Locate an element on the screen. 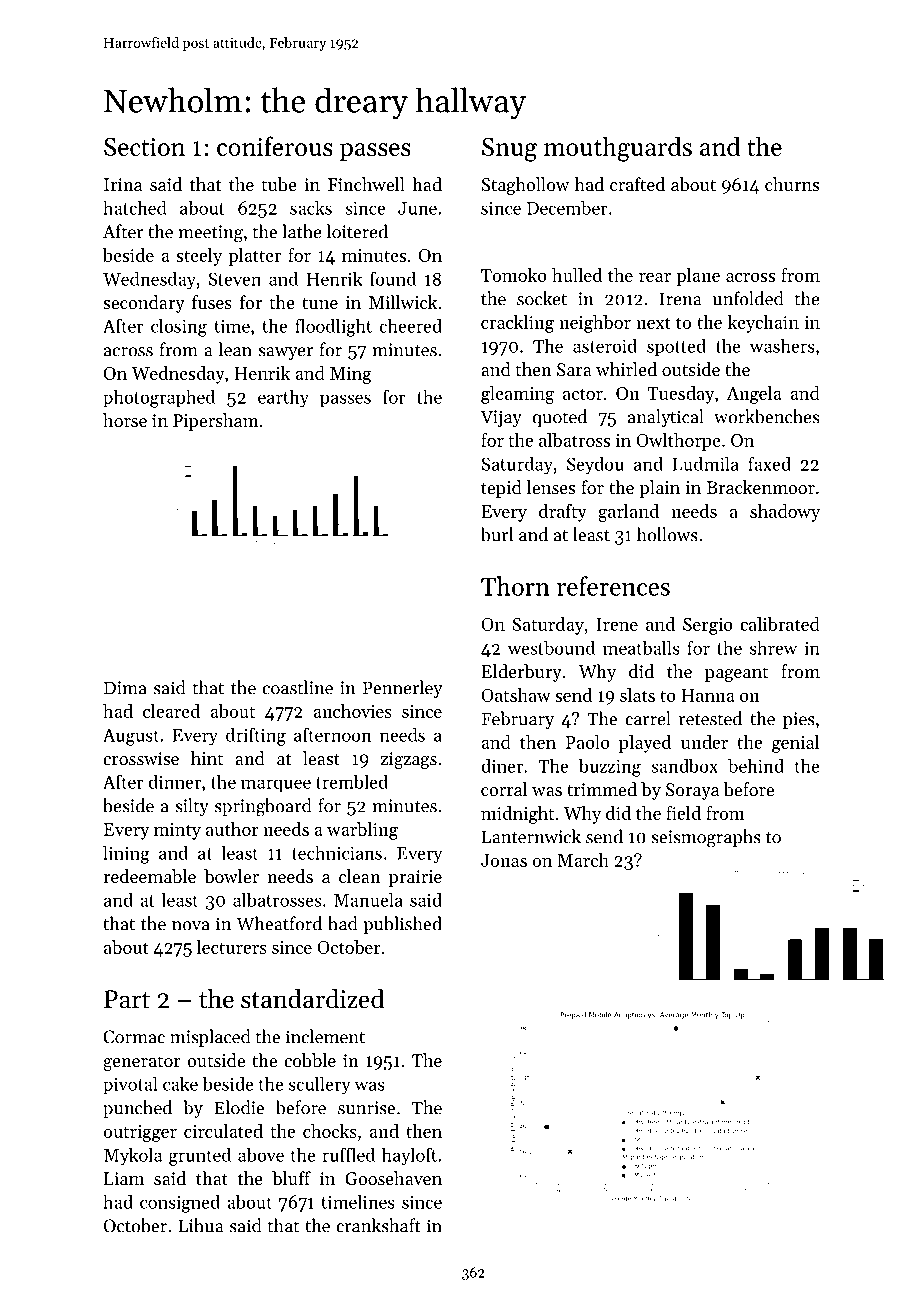  bluff is located at coordinates (291, 1178).
